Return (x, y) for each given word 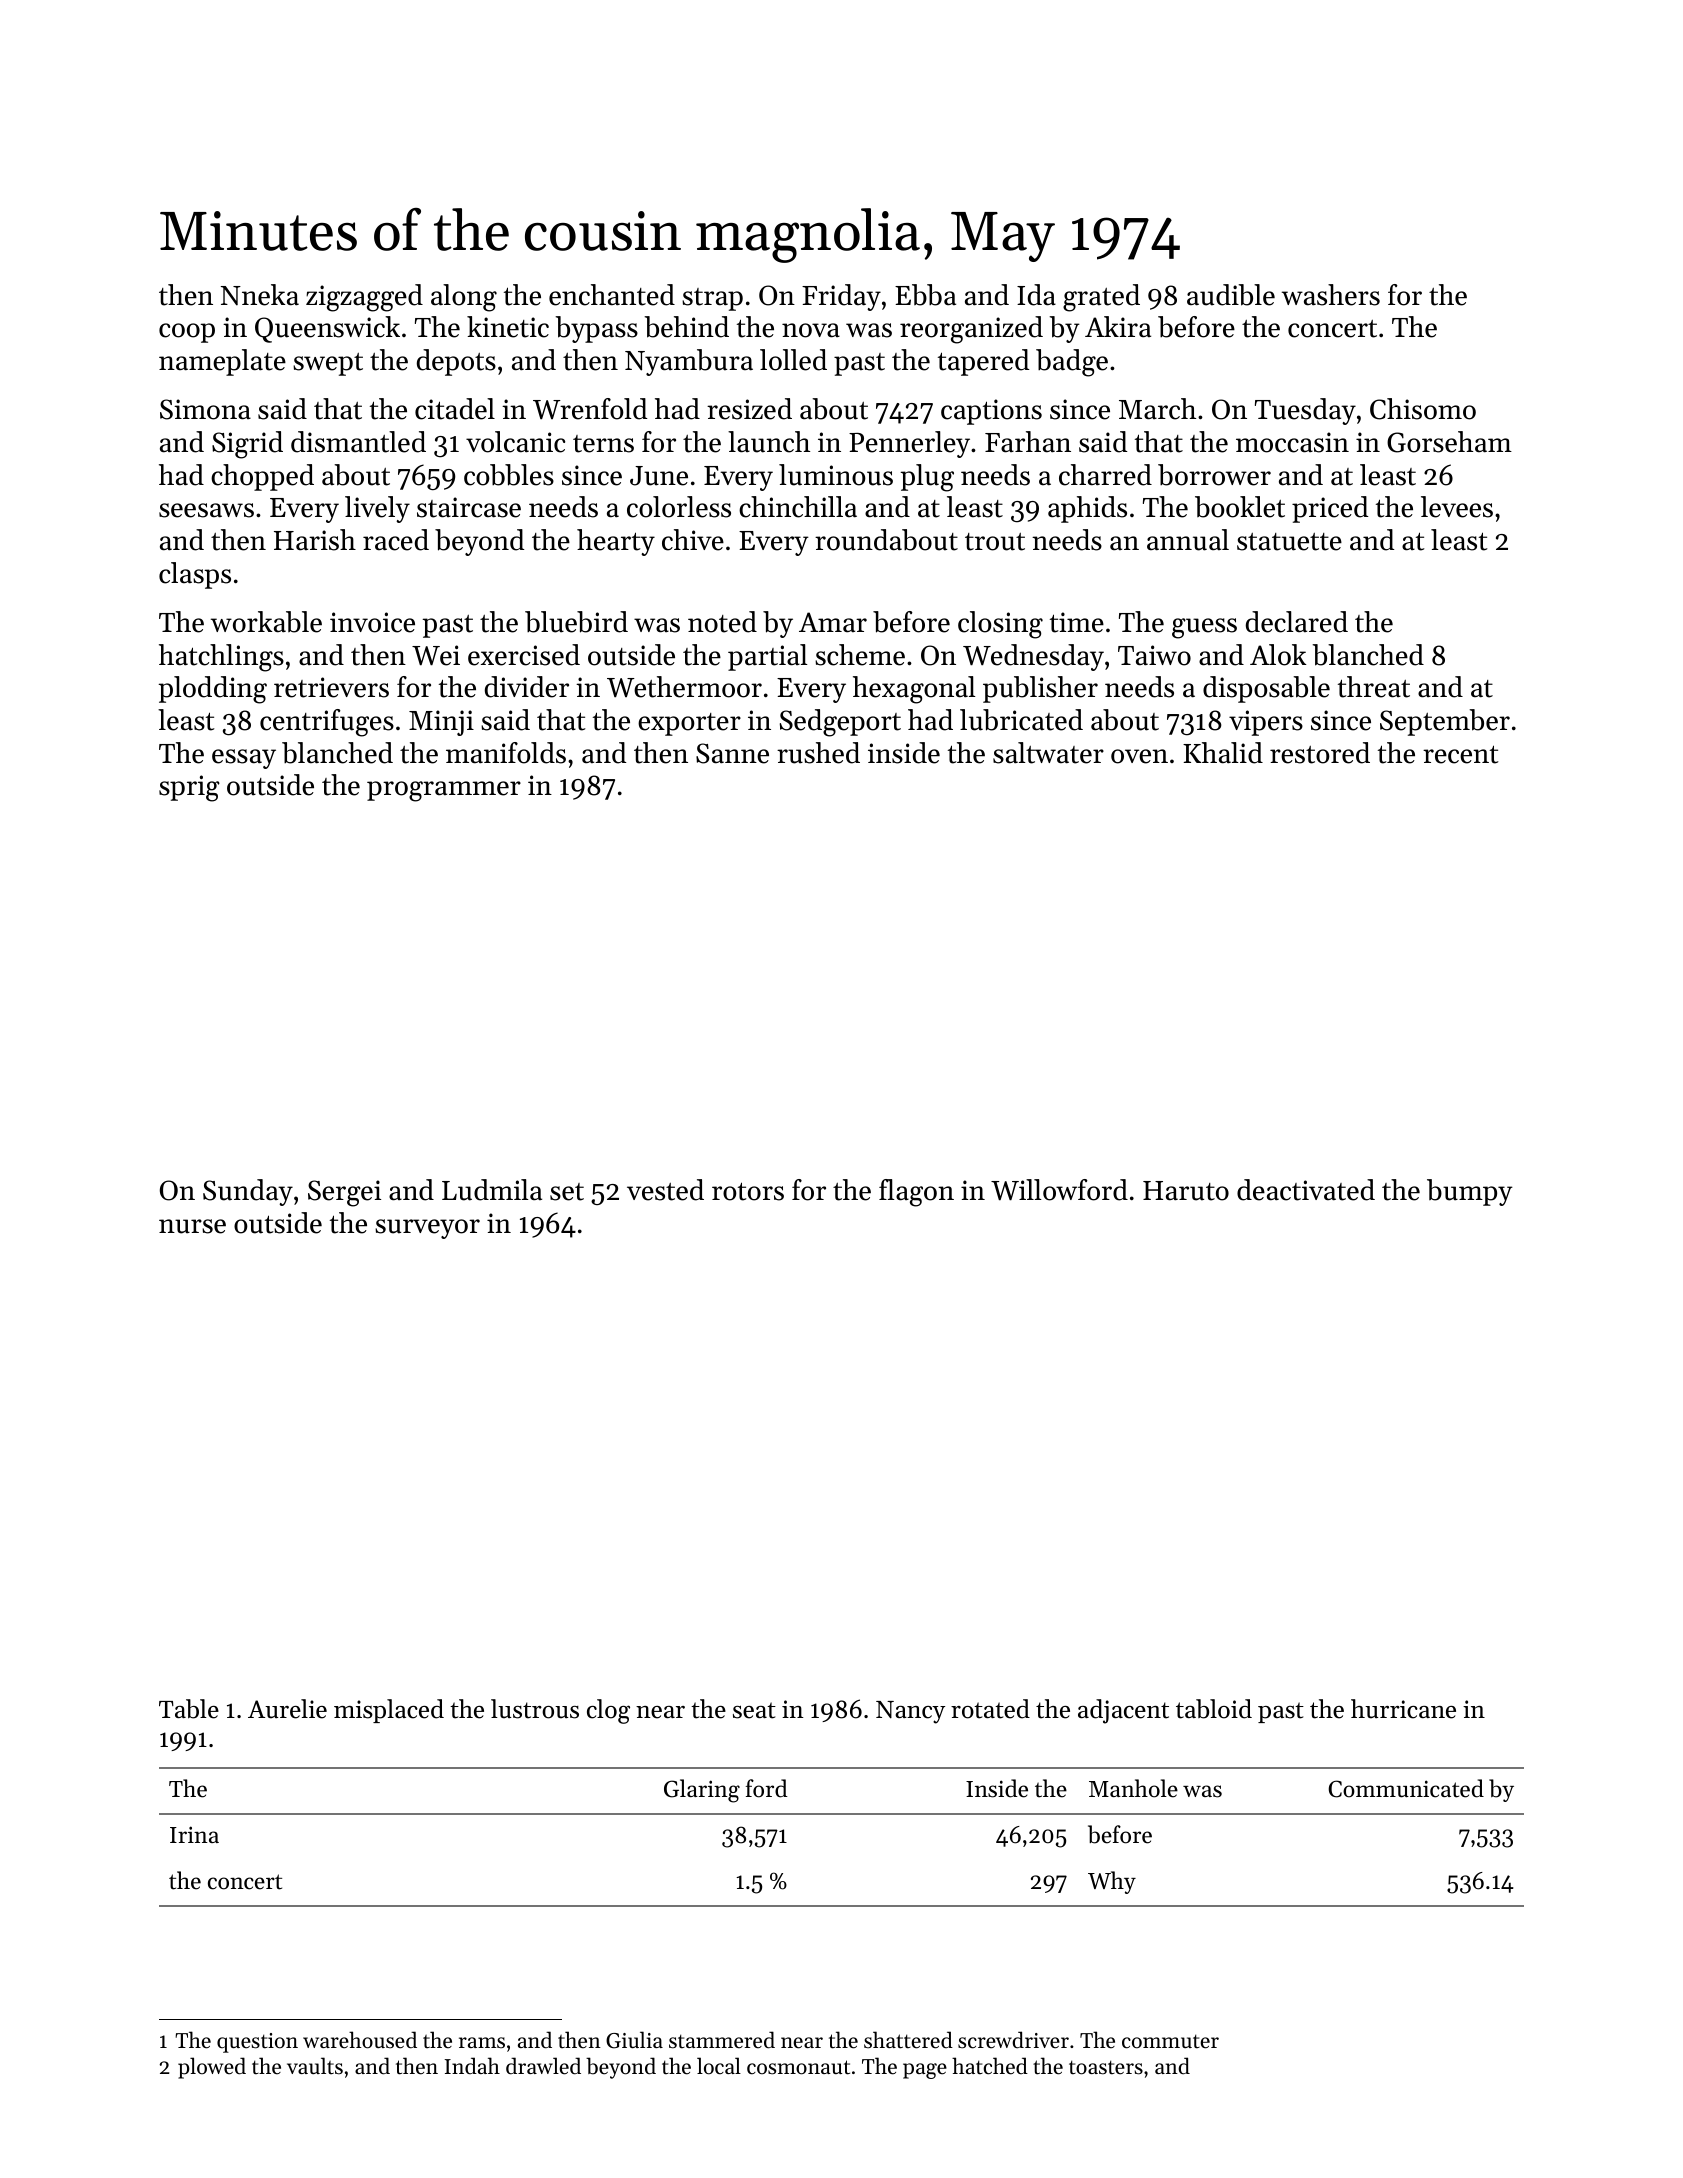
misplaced (389, 1711)
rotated (990, 1709)
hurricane (1403, 1709)
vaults (315, 2066)
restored (1320, 753)
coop (187, 333)
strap (712, 299)
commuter (1170, 2041)
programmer (444, 791)
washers (1331, 295)
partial (767, 657)
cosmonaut (798, 2067)
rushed (818, 753)
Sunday (248, 1192)
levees (1457, 507)
